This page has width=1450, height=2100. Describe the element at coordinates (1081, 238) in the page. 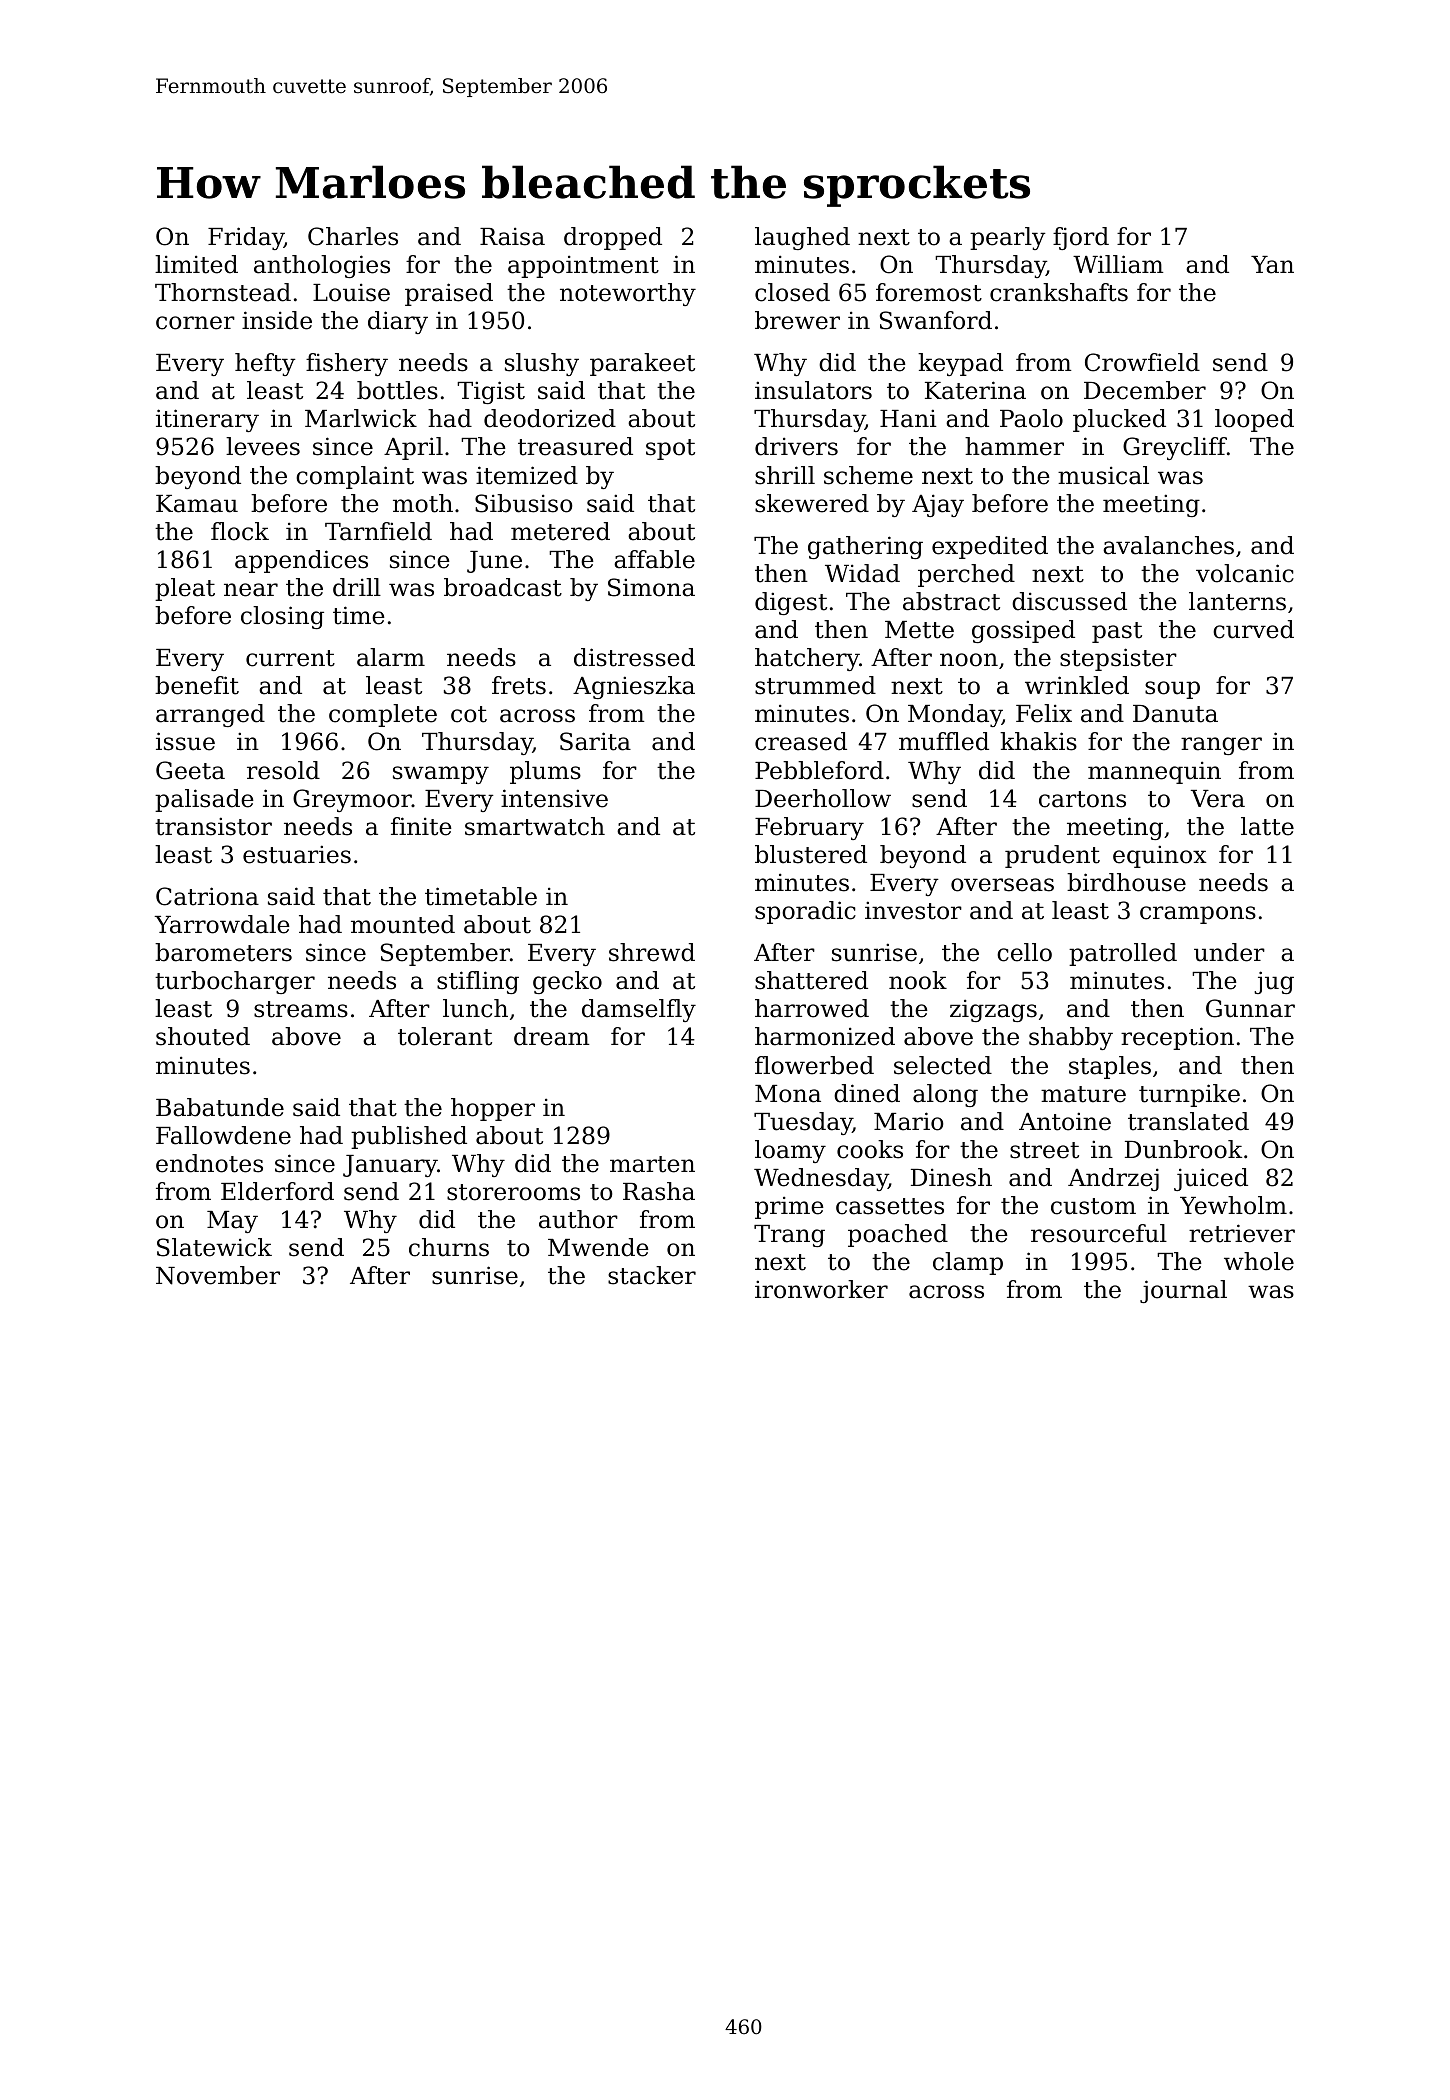

I see `fjord` at that location.
